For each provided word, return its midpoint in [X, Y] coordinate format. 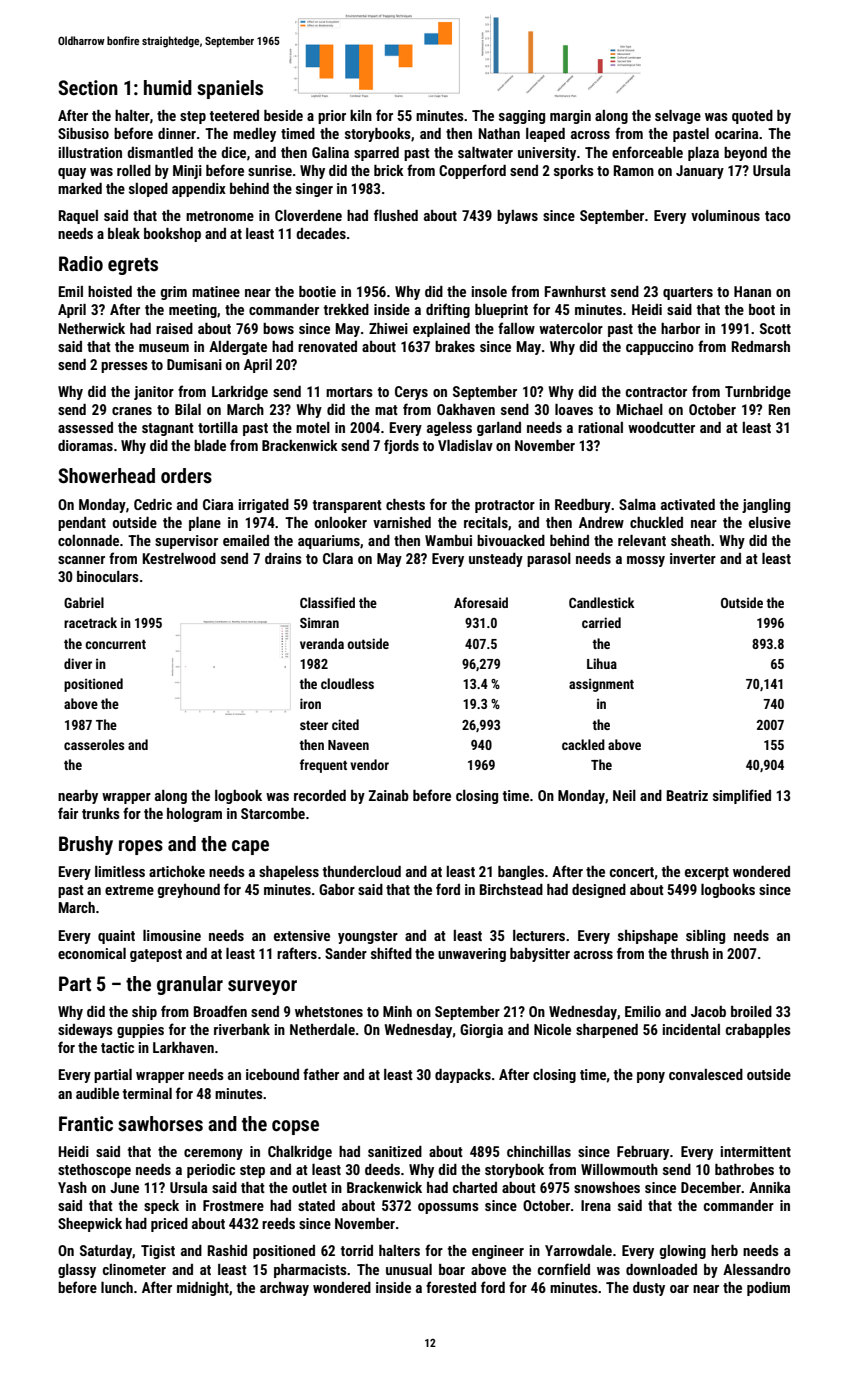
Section [88, 87]
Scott [775, 328]
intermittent [756, 1151]
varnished [402, 522]
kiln [361, 115]
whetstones [329, 1011]
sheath [690, 540]
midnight [203, 1289]
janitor [154, 393]
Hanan [752, 291]
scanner [81, 560]
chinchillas [539, 1151]
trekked [346, 309]
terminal [147, 1093]
